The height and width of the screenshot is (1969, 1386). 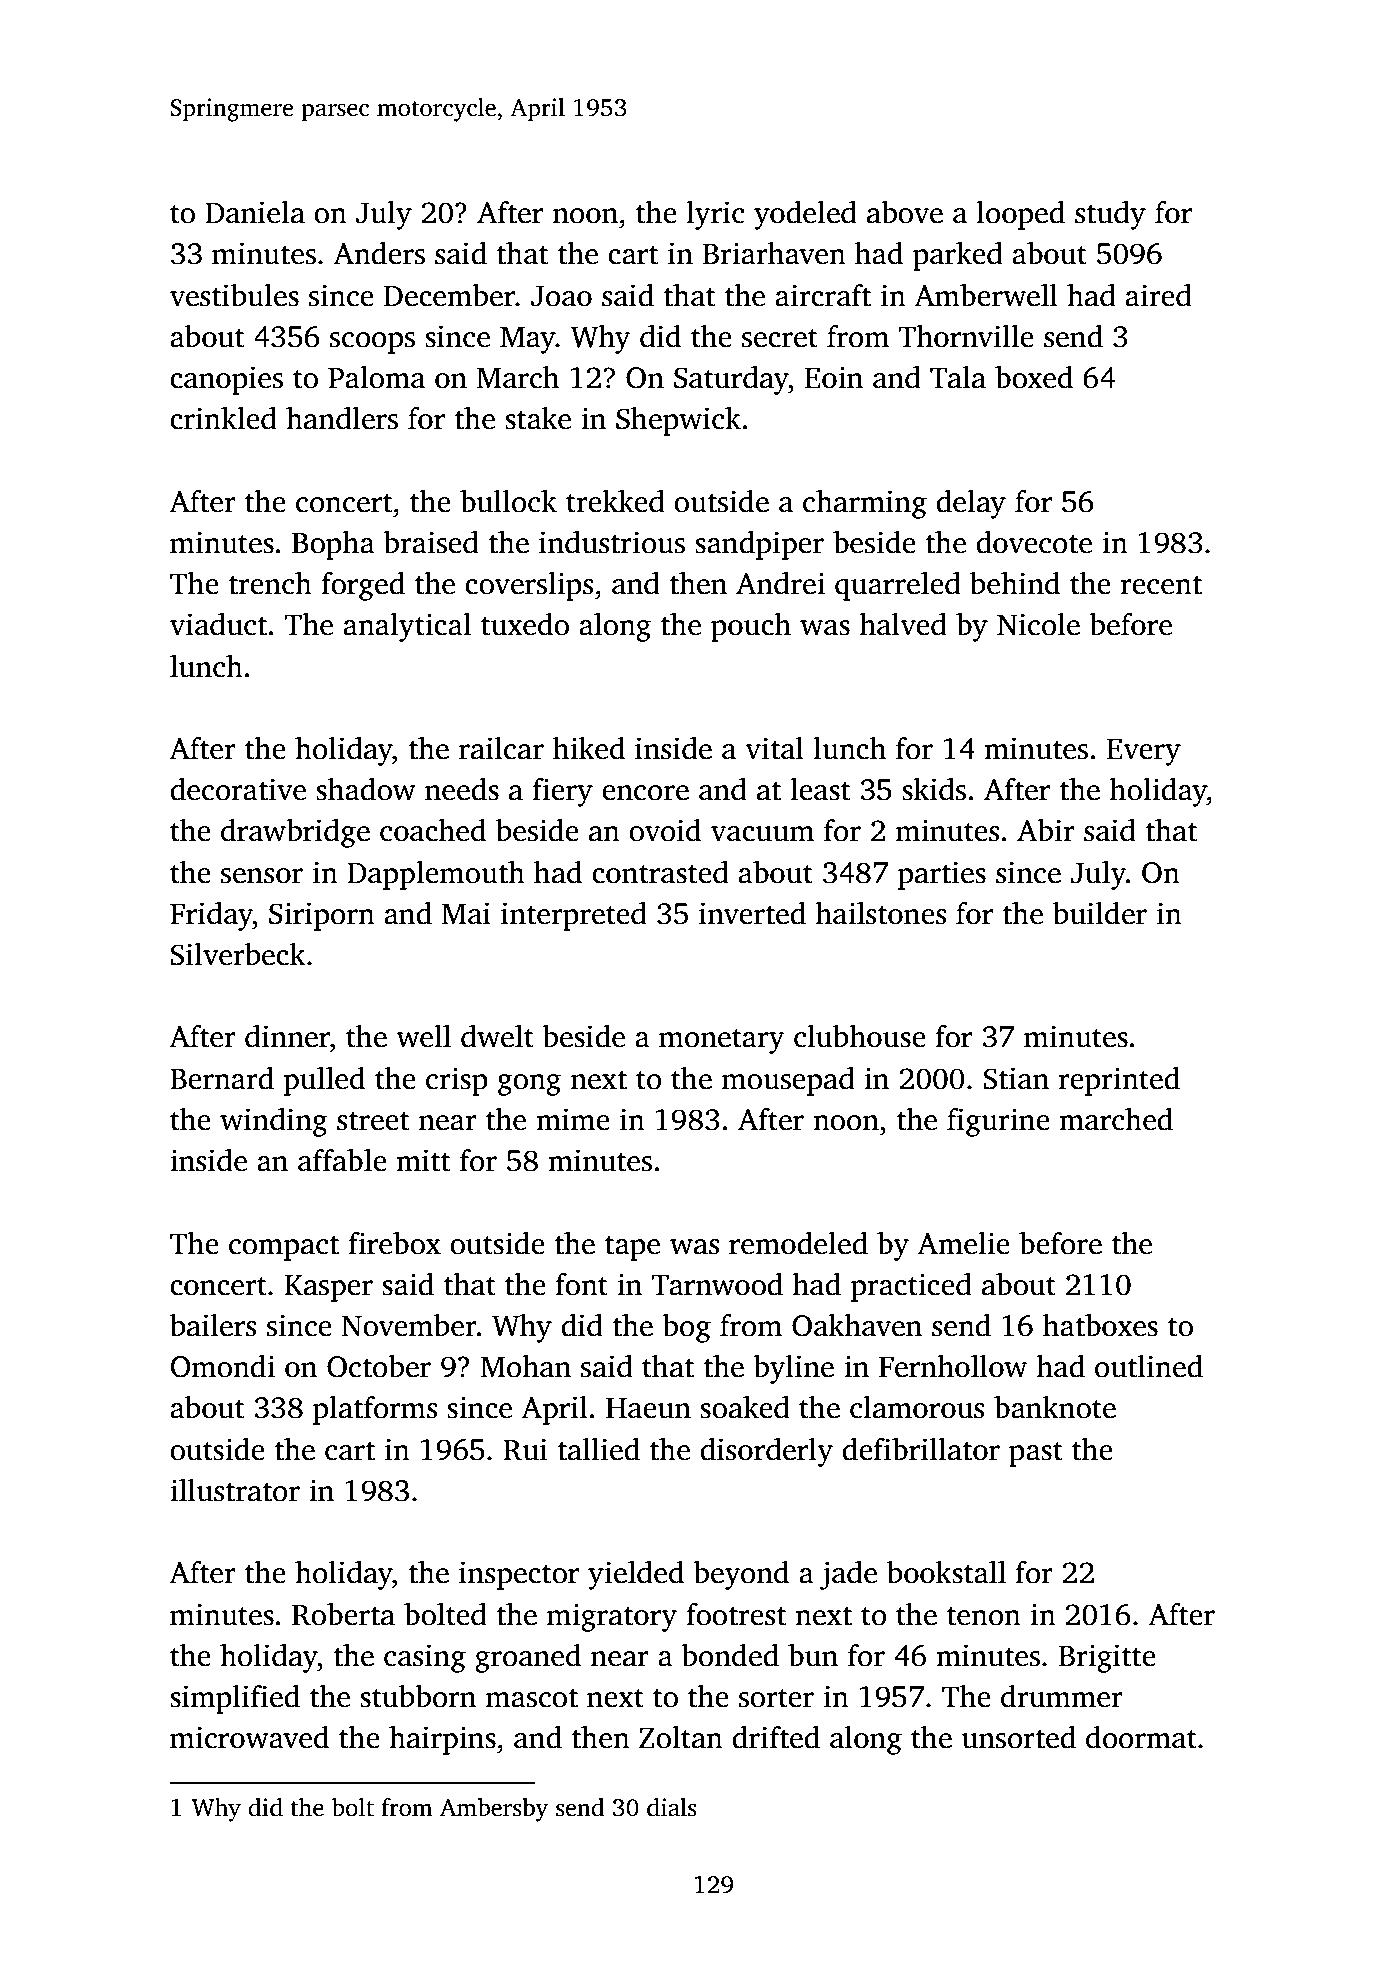 What do you see at coordinates (776, 1698) in the screenshot?
I see `sorter` at bounding box center [776, 1698].
